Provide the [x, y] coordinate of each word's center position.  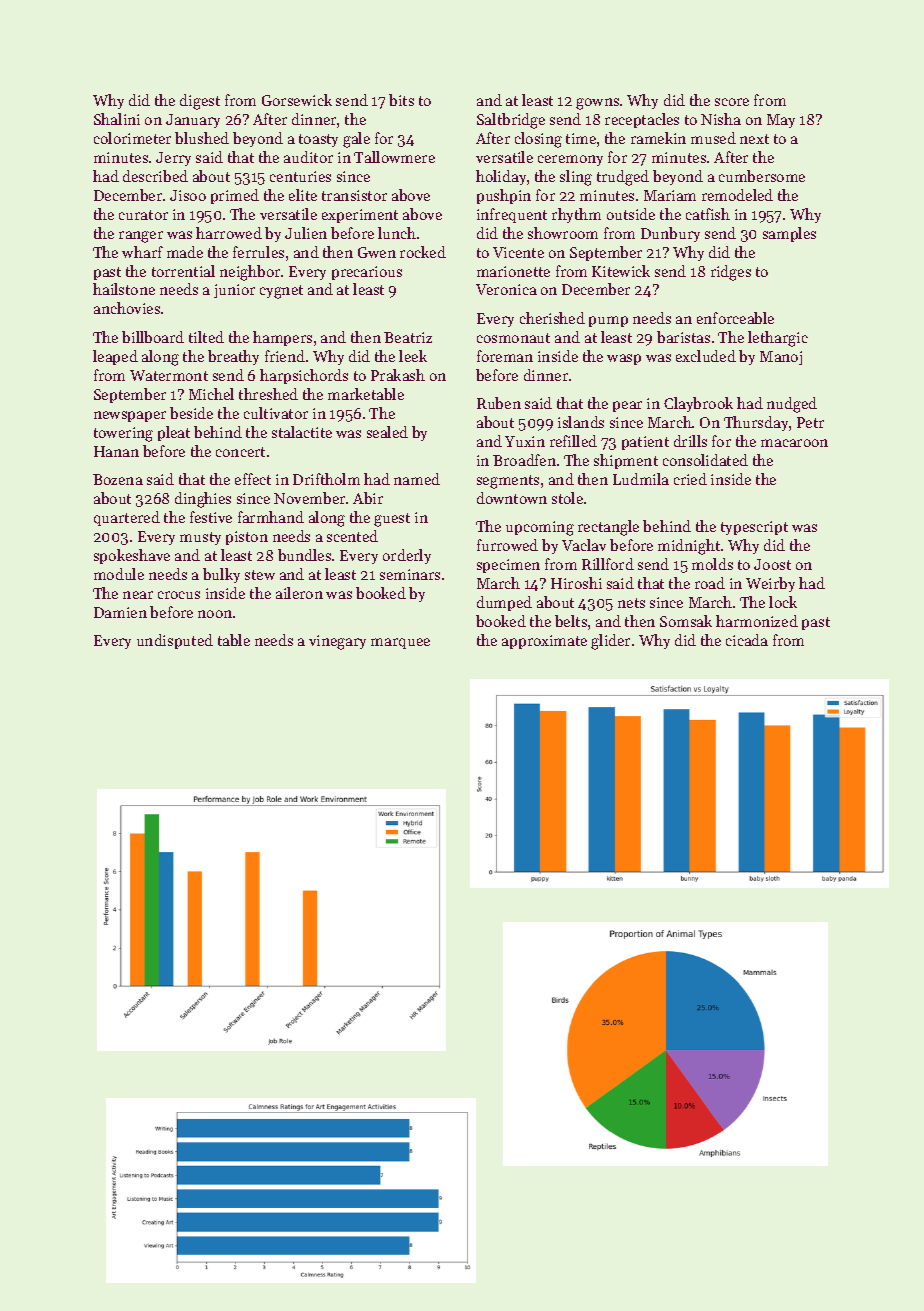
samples [789, 234]
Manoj [781, 358]
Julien [306, 233]
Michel [211, 394]
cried [690, 479]
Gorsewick [297, 100]
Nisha [721, 119]
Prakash [398, 375]
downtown [512, 498]
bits [401, 100]
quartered [127, 518]
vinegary [337, 642]
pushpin [504, 196]
